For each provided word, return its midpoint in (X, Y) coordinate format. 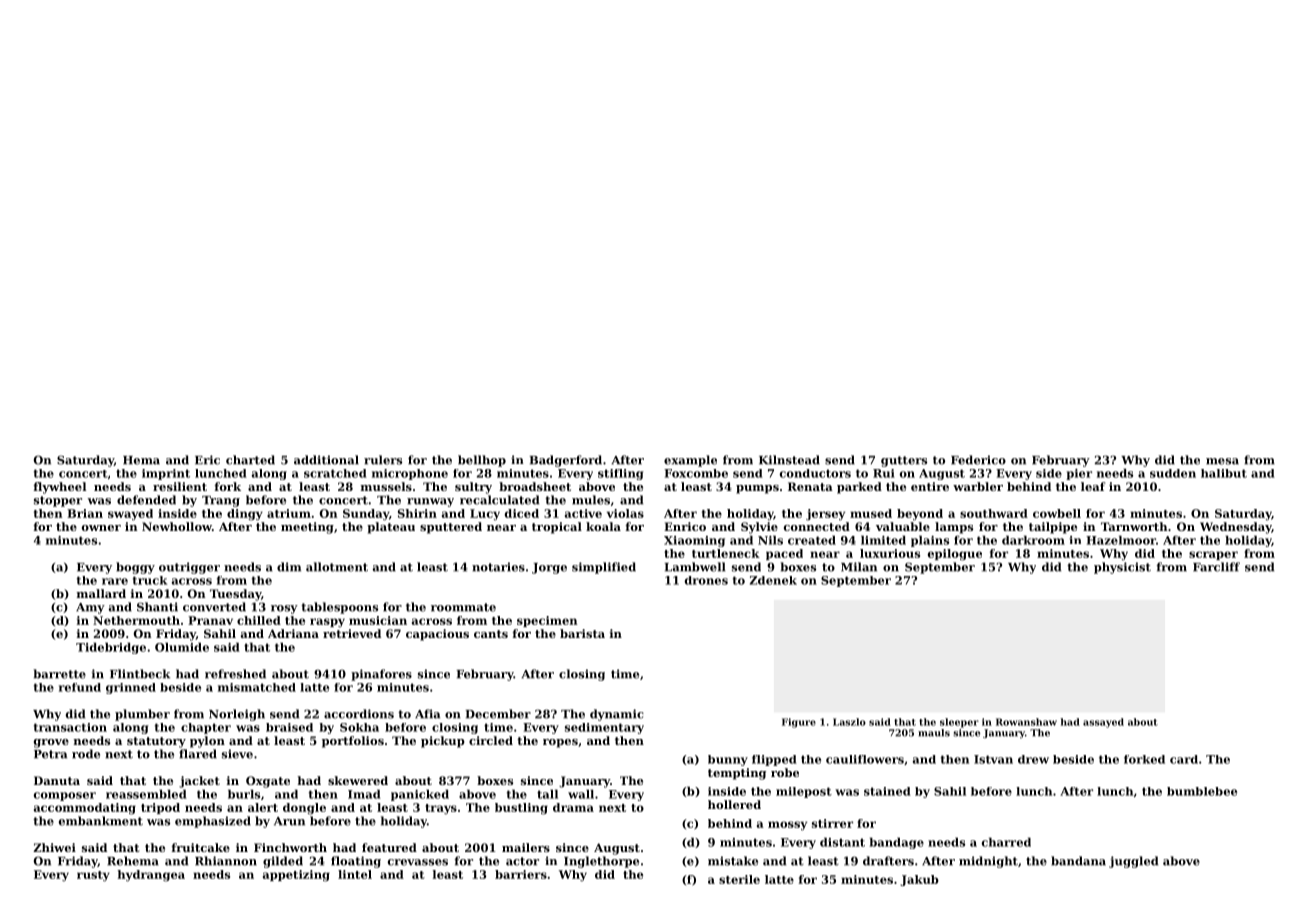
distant (842, 842)
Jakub (919, 880)
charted (250, 460)
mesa (1222, 461)
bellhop (482, 461)
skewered (358, 780)
